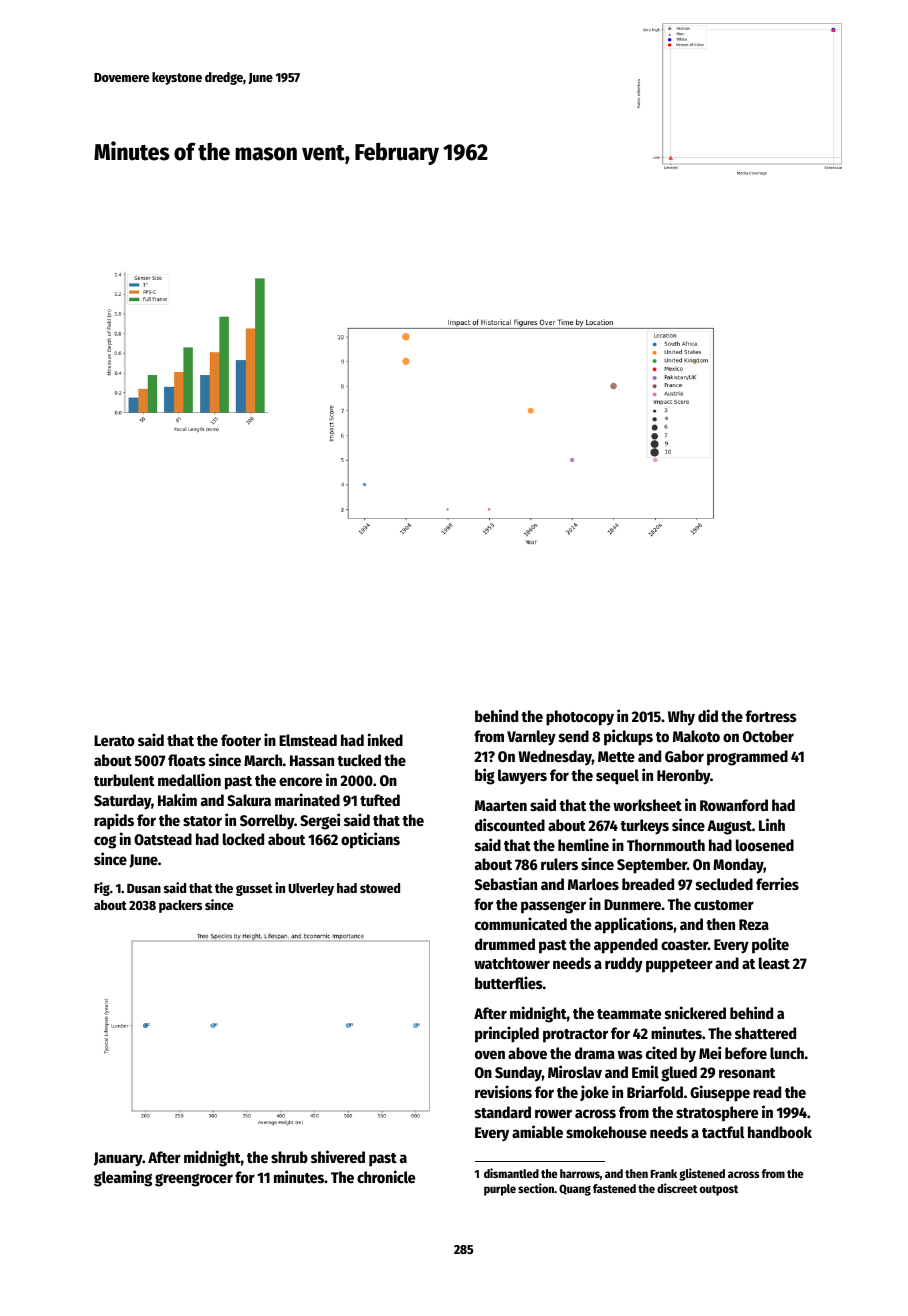 This screenshot has height=1316, width=908. I want to click on photocopy, so click(580, 718).
